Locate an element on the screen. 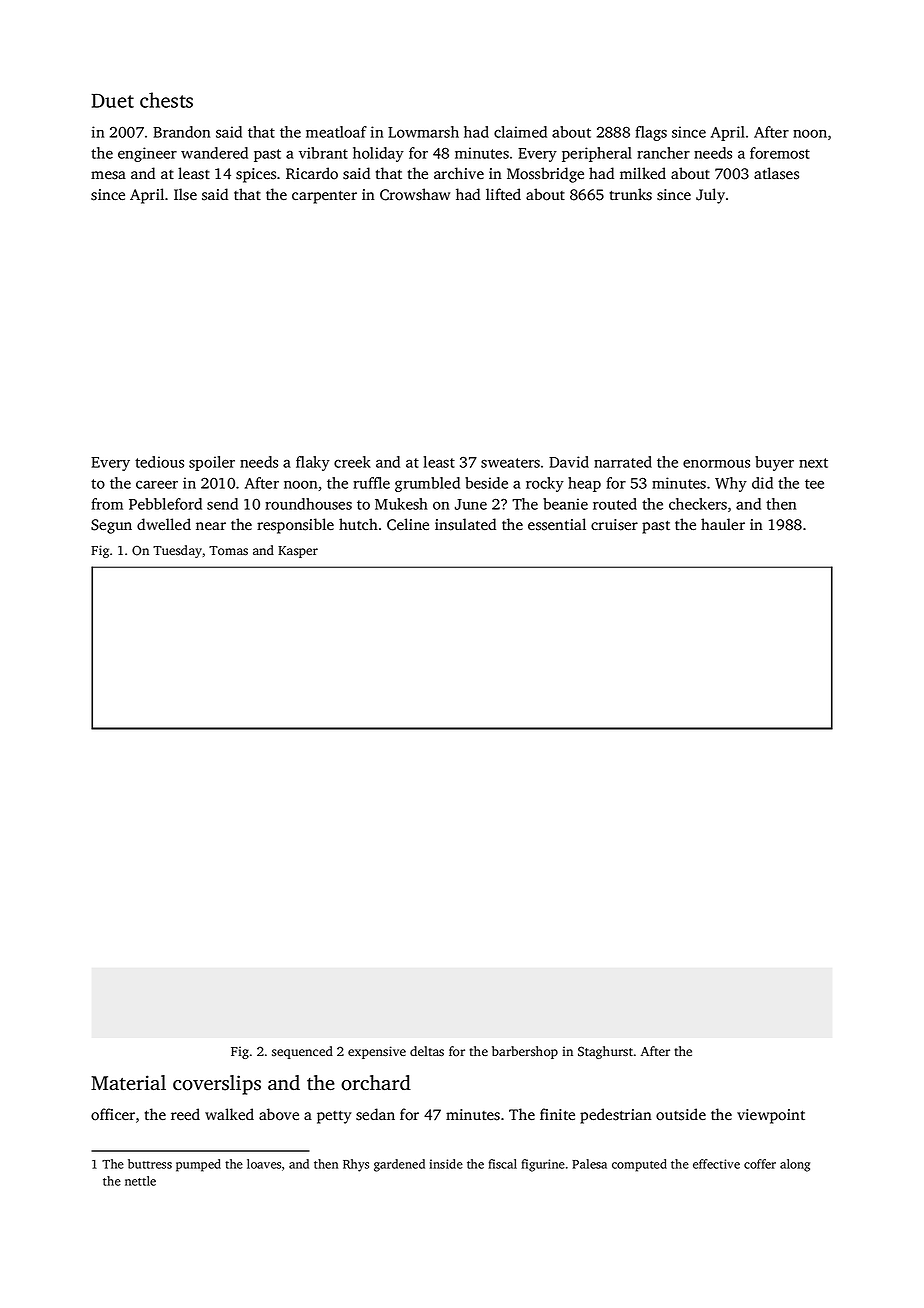 This screenshot has height=1308, width=924. send is located at coordinates (222, 504).
